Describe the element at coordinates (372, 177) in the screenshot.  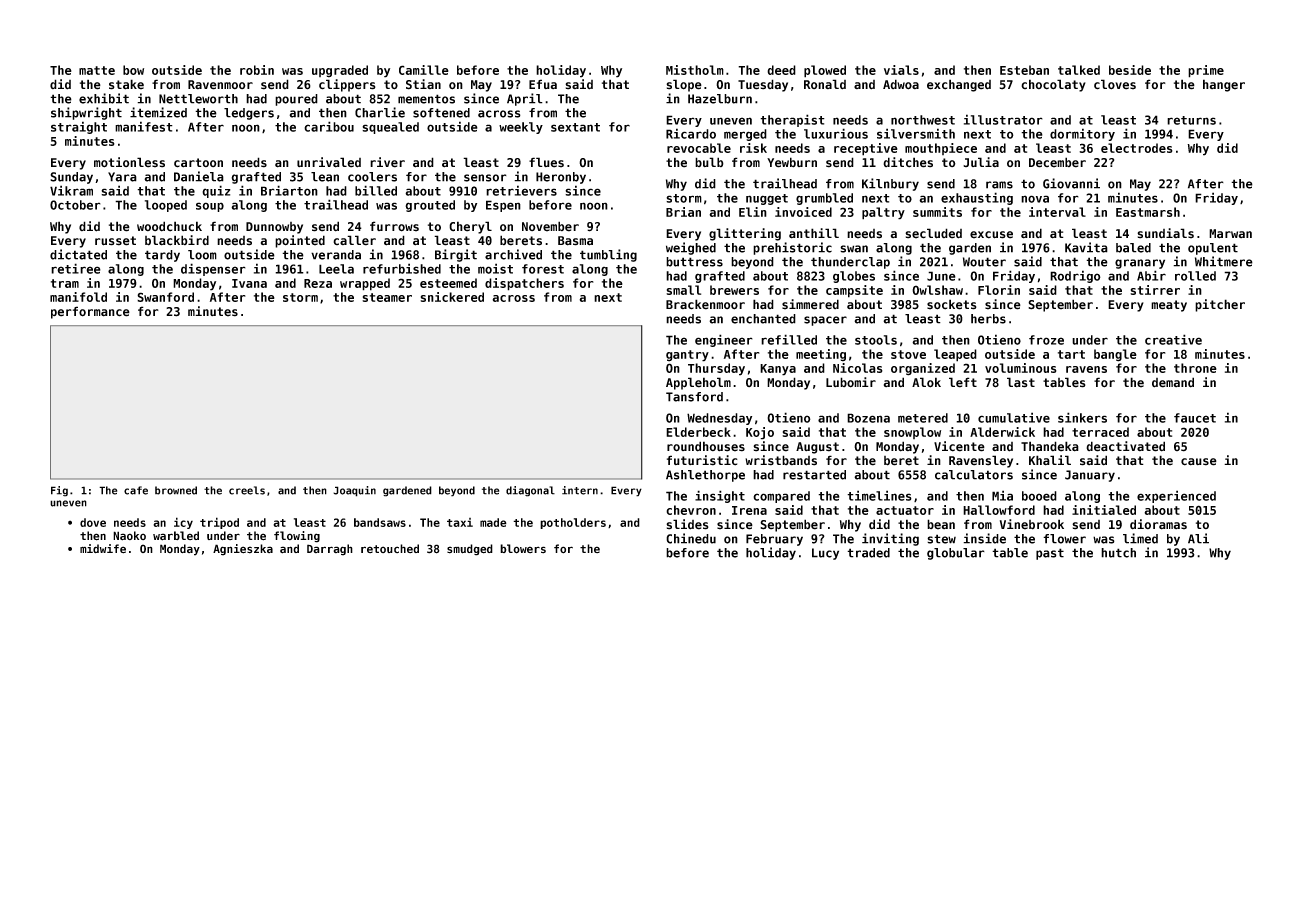
I see `coolers` at that location.
